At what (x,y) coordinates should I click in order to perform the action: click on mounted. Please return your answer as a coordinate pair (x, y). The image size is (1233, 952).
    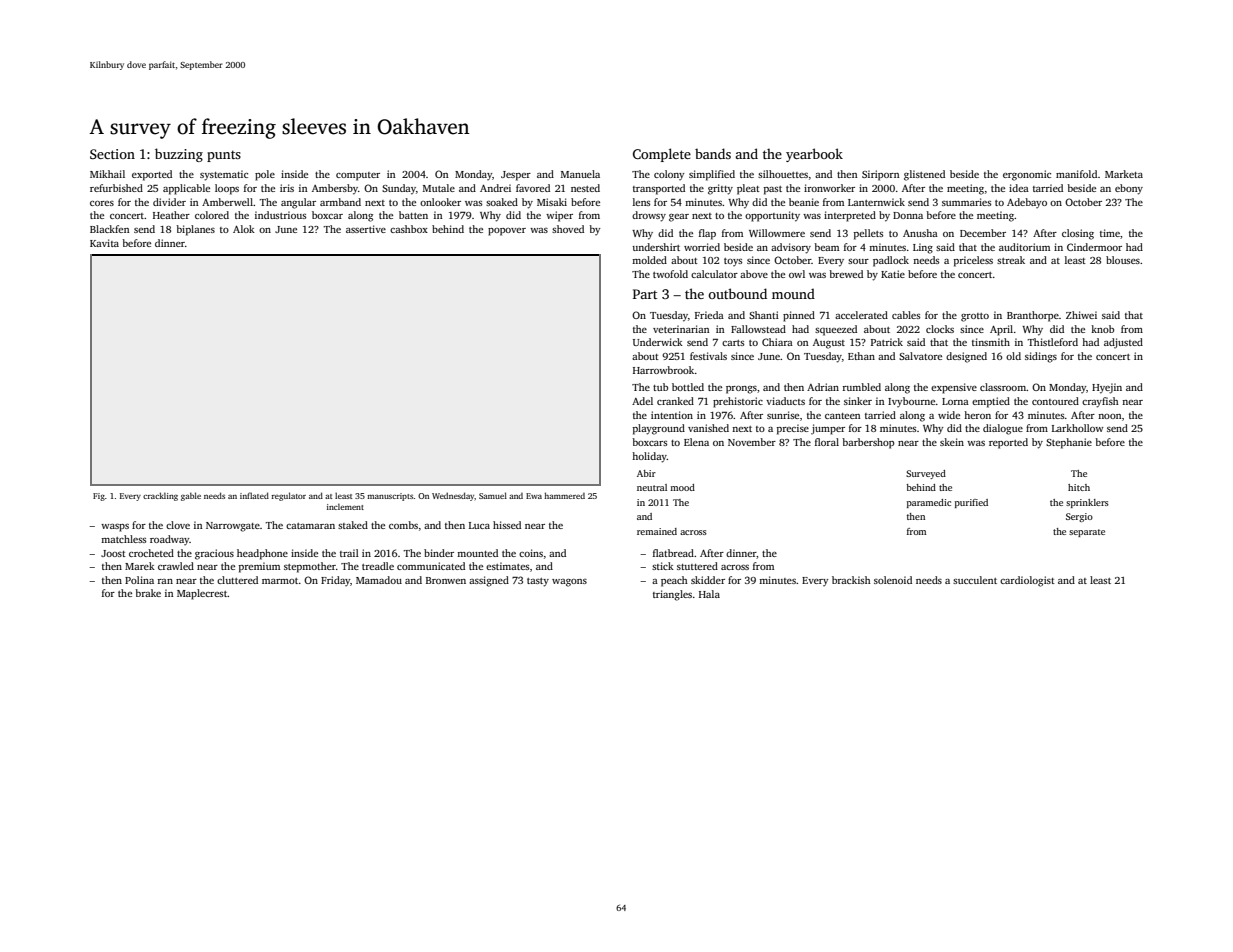
    Looking at the image, I should click on (477, 553).
